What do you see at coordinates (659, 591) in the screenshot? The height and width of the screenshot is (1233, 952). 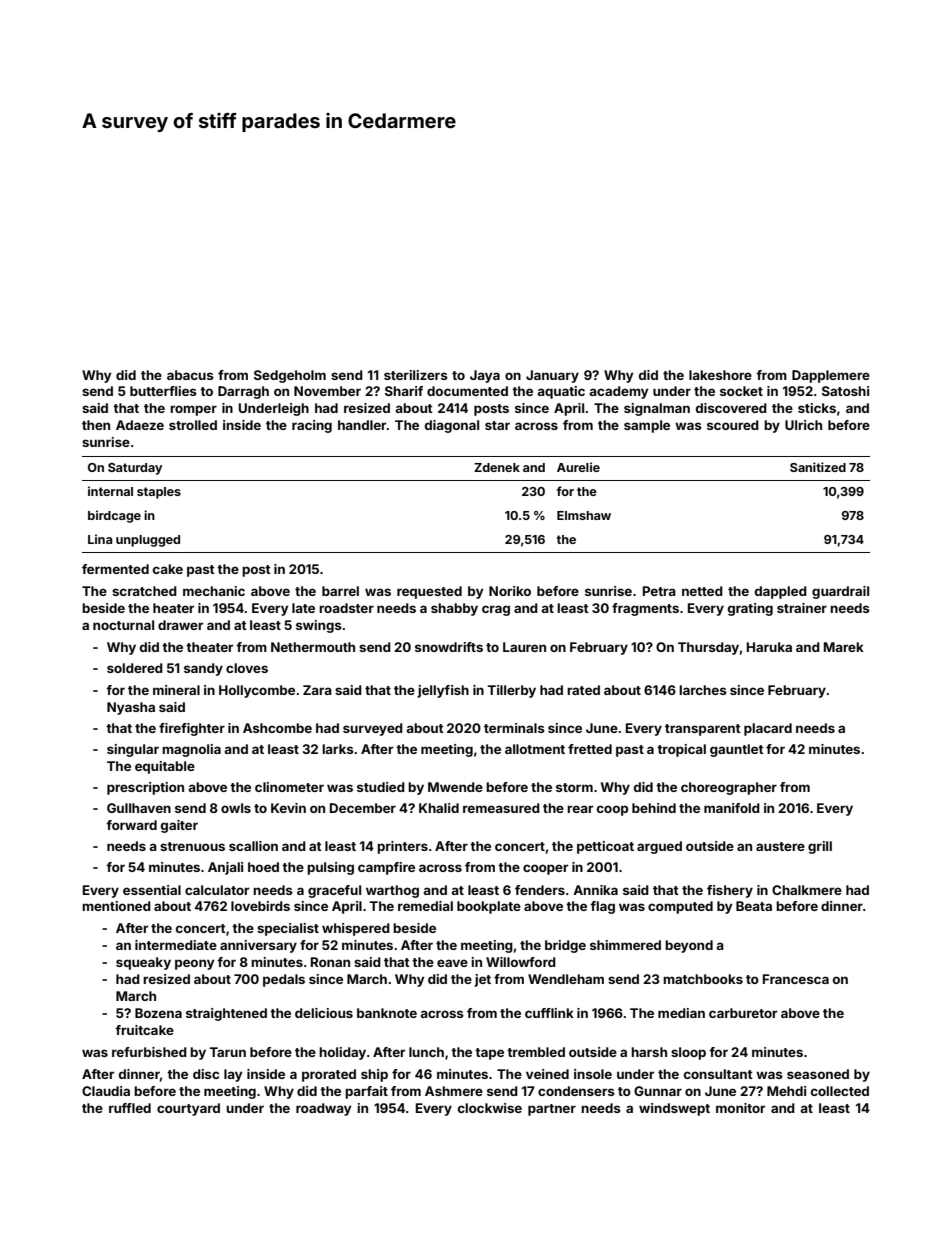 I see `Petra` at bounding box center [659, 591].
